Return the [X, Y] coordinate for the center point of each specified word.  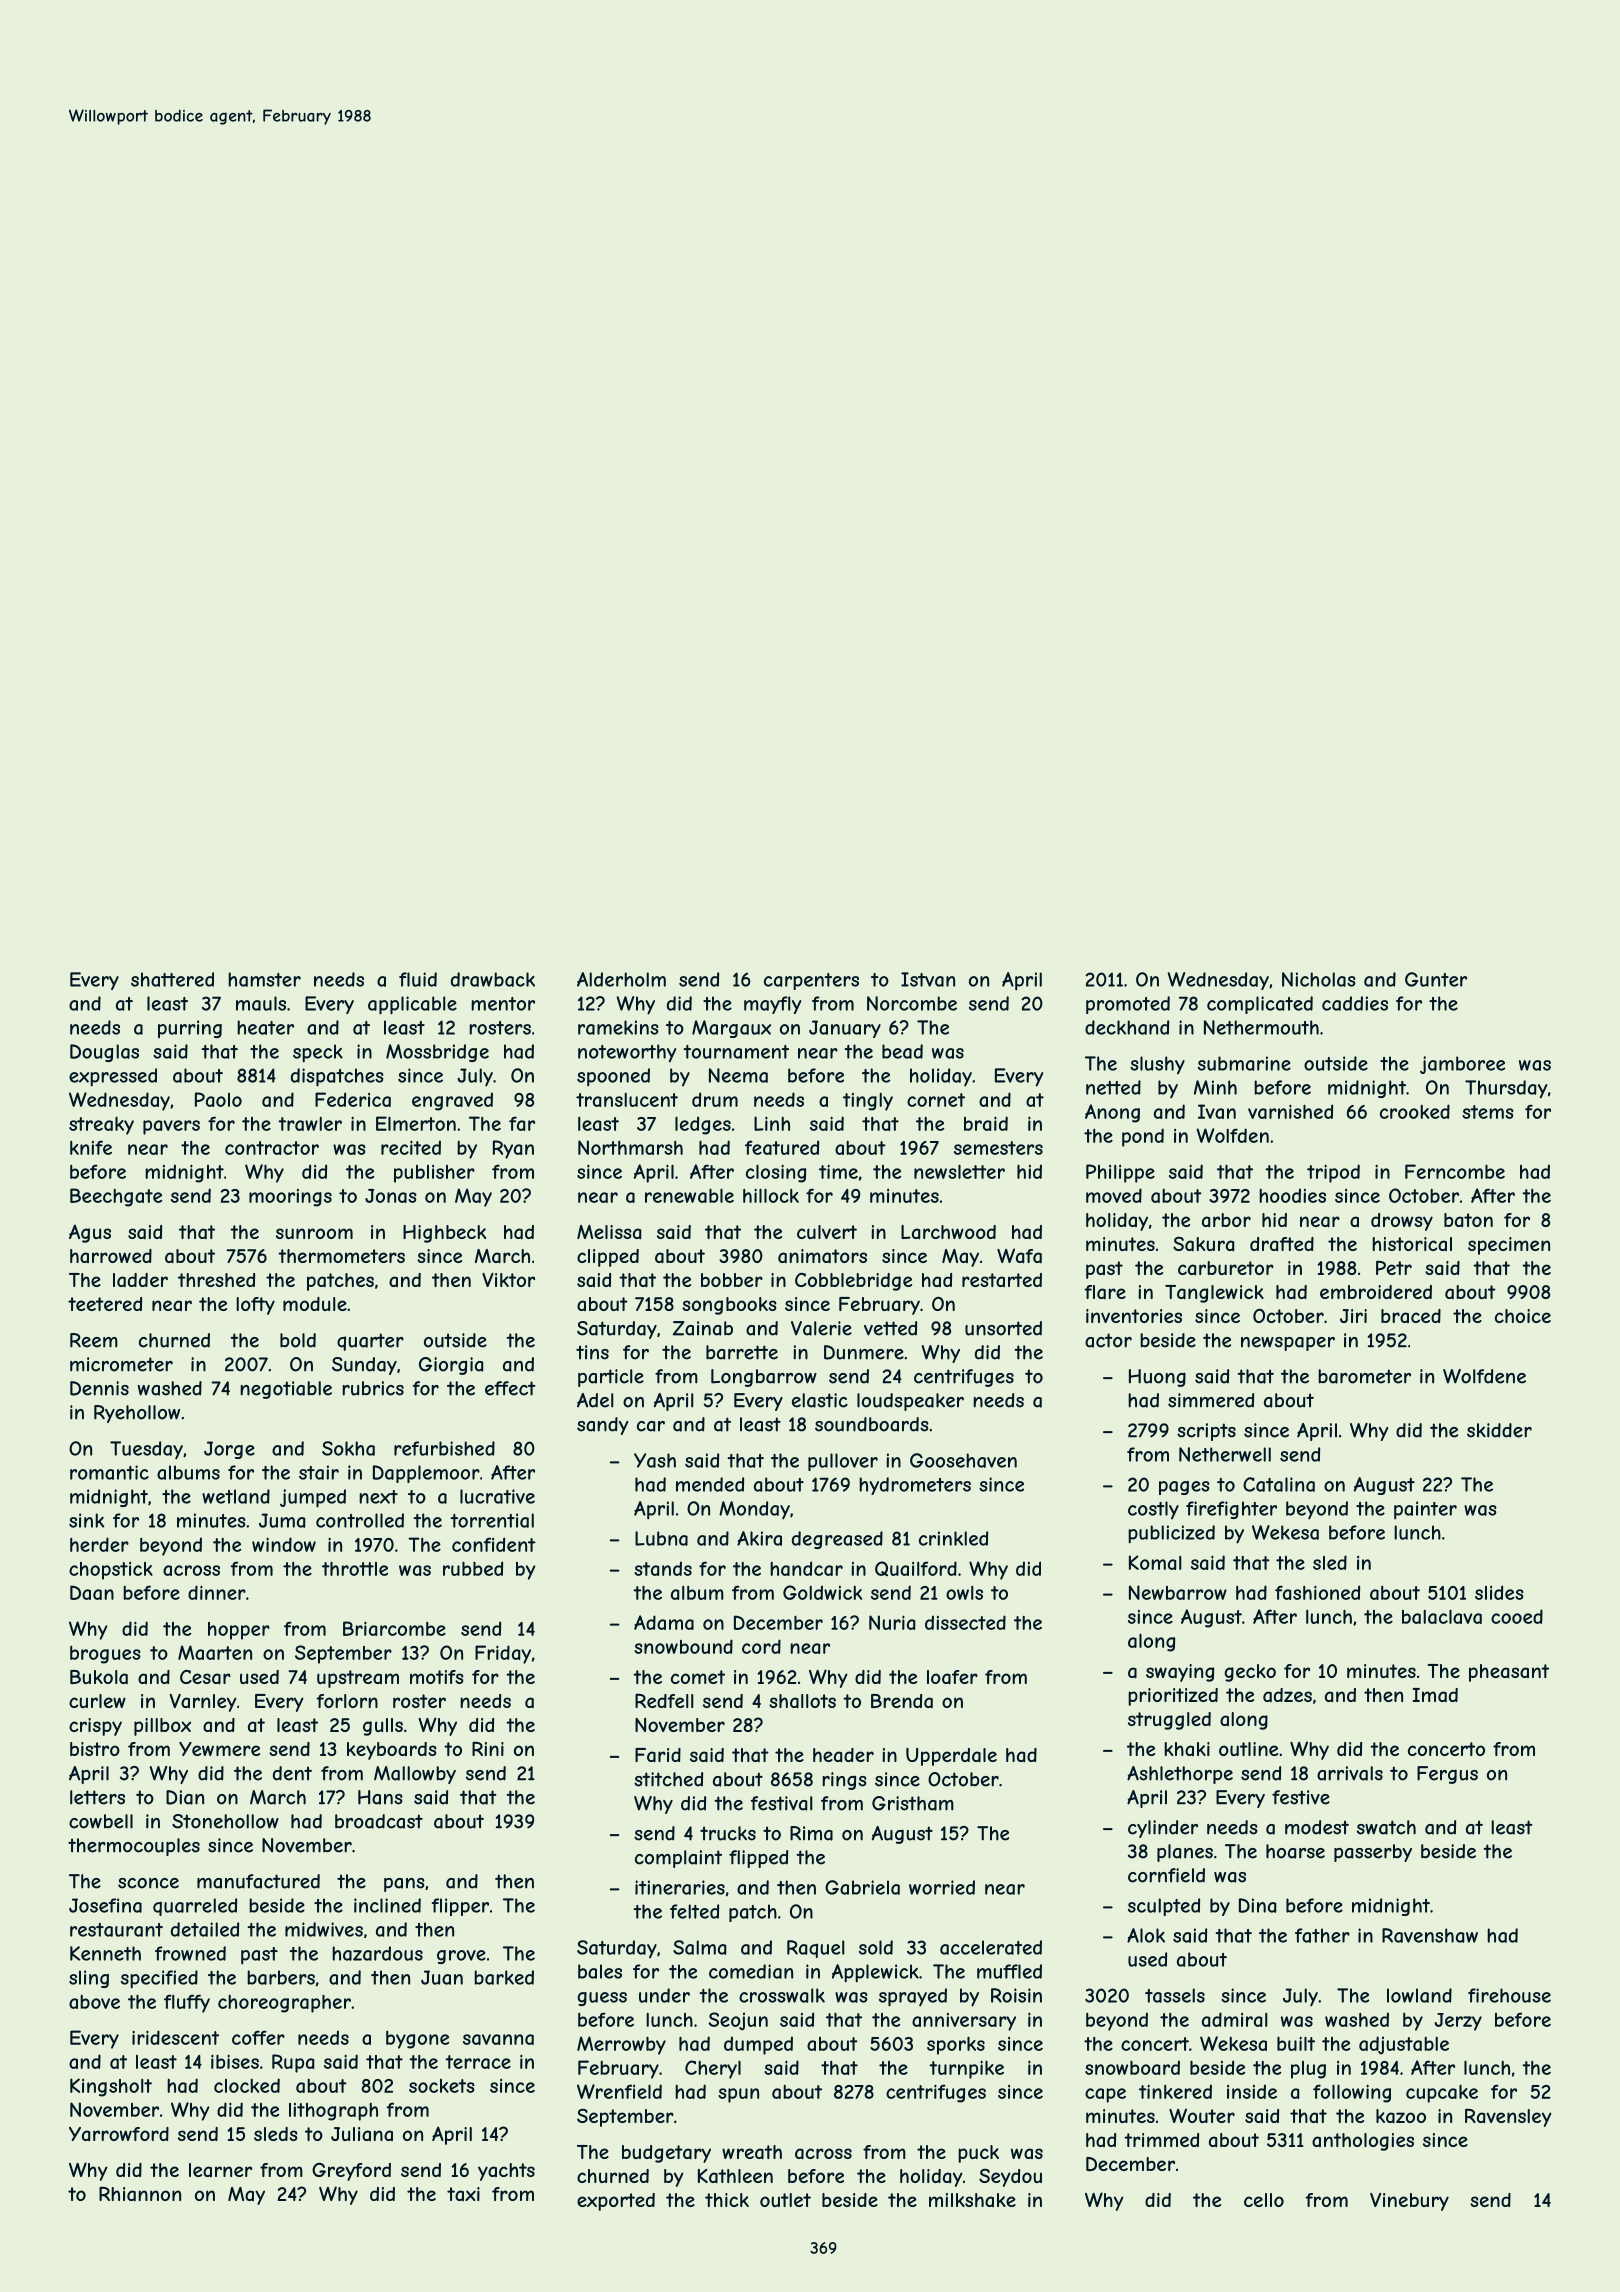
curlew [97, 1701]
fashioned [1317, 1592]
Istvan [928, 979]
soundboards [872, 1424]
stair [319, 1472]
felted [694, 1911]
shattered [172, 979]
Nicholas [1319, 979]
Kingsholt [111, 2087]
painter [1425, 1510]
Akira [759, 1538]
